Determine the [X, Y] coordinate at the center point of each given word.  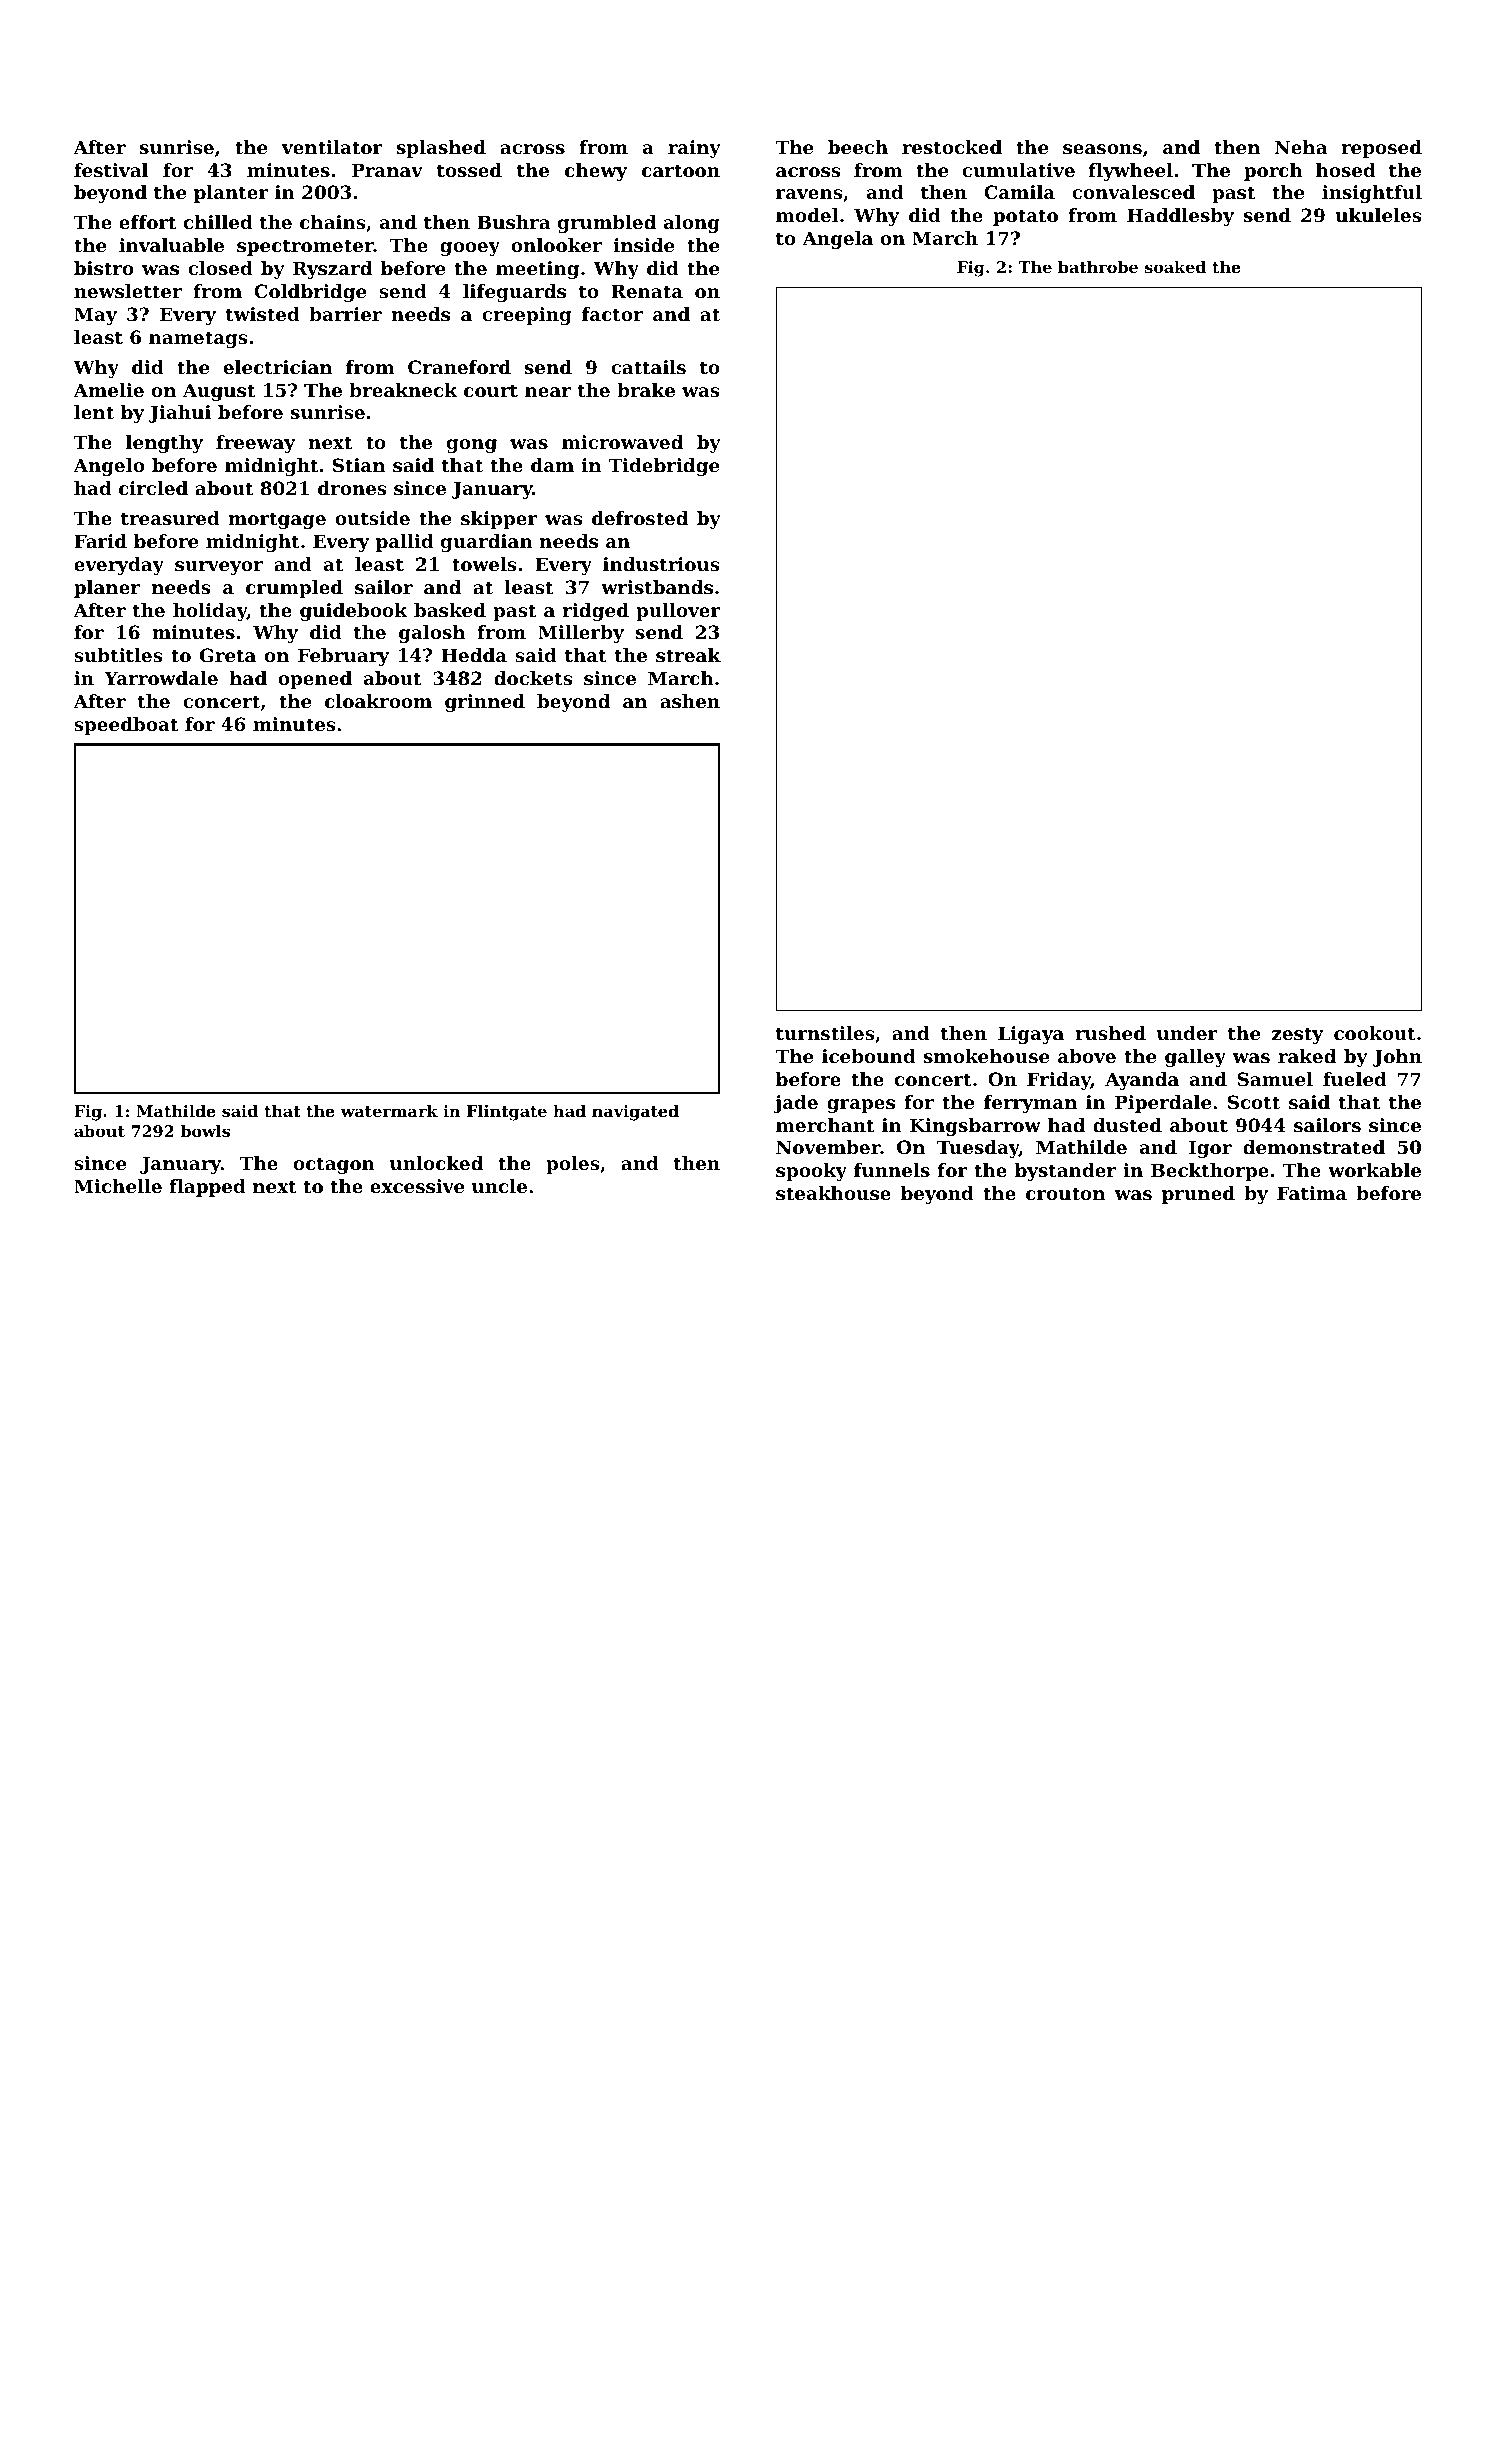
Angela [837, 240]
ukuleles [1379, 215]
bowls [205, 1131]
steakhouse [833, 1193]
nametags [198, 339]
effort [147, 222]
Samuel [1275, 1079]
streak [688, 655]
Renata [647, 291]
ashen [690, 701]
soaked [1175, 267]
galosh [432, 634]
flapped [207, 1188]
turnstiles [825, 1033]
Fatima [1312, 1193]
